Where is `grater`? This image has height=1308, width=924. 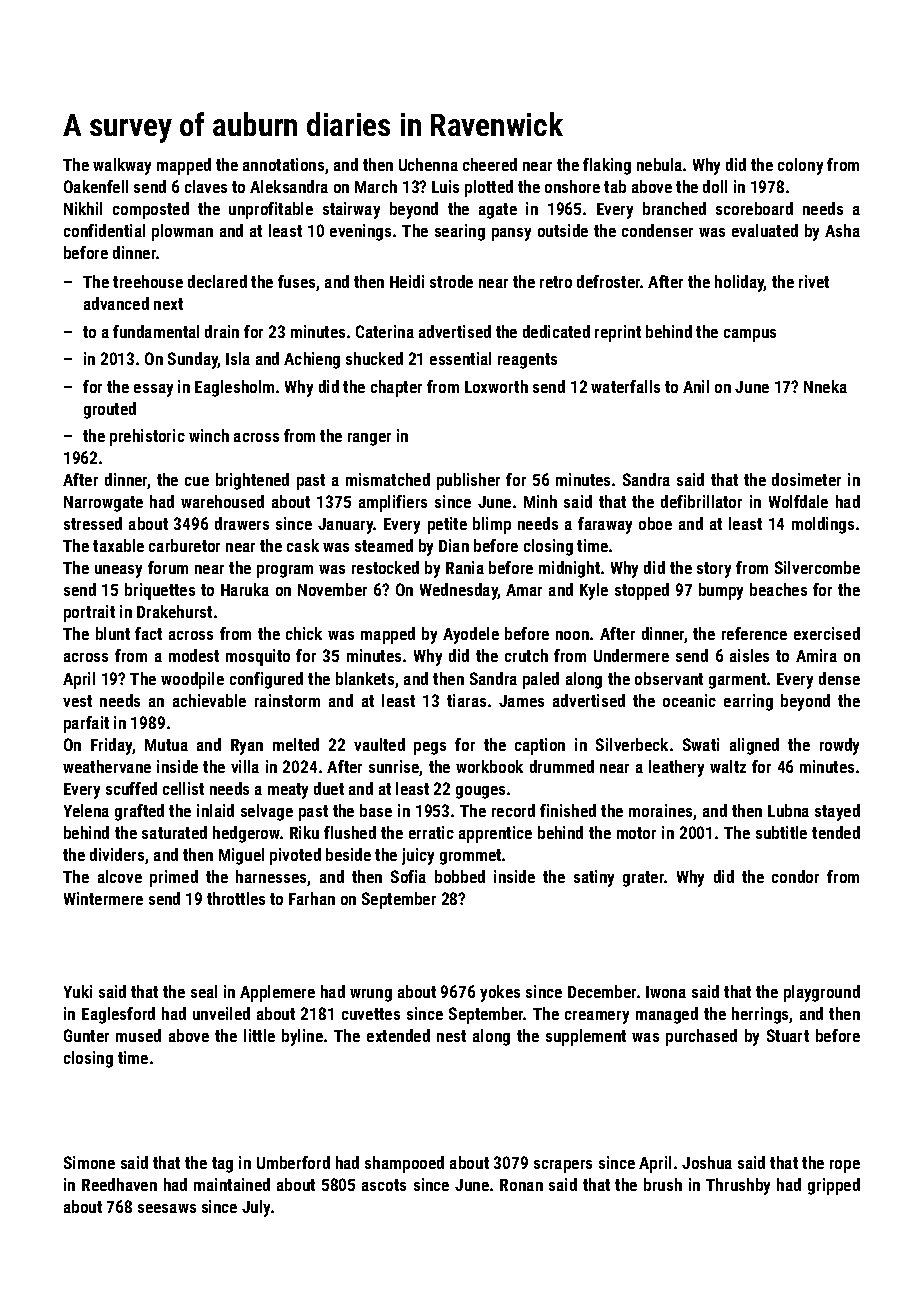 grater is located at coordinates (644, 879).
